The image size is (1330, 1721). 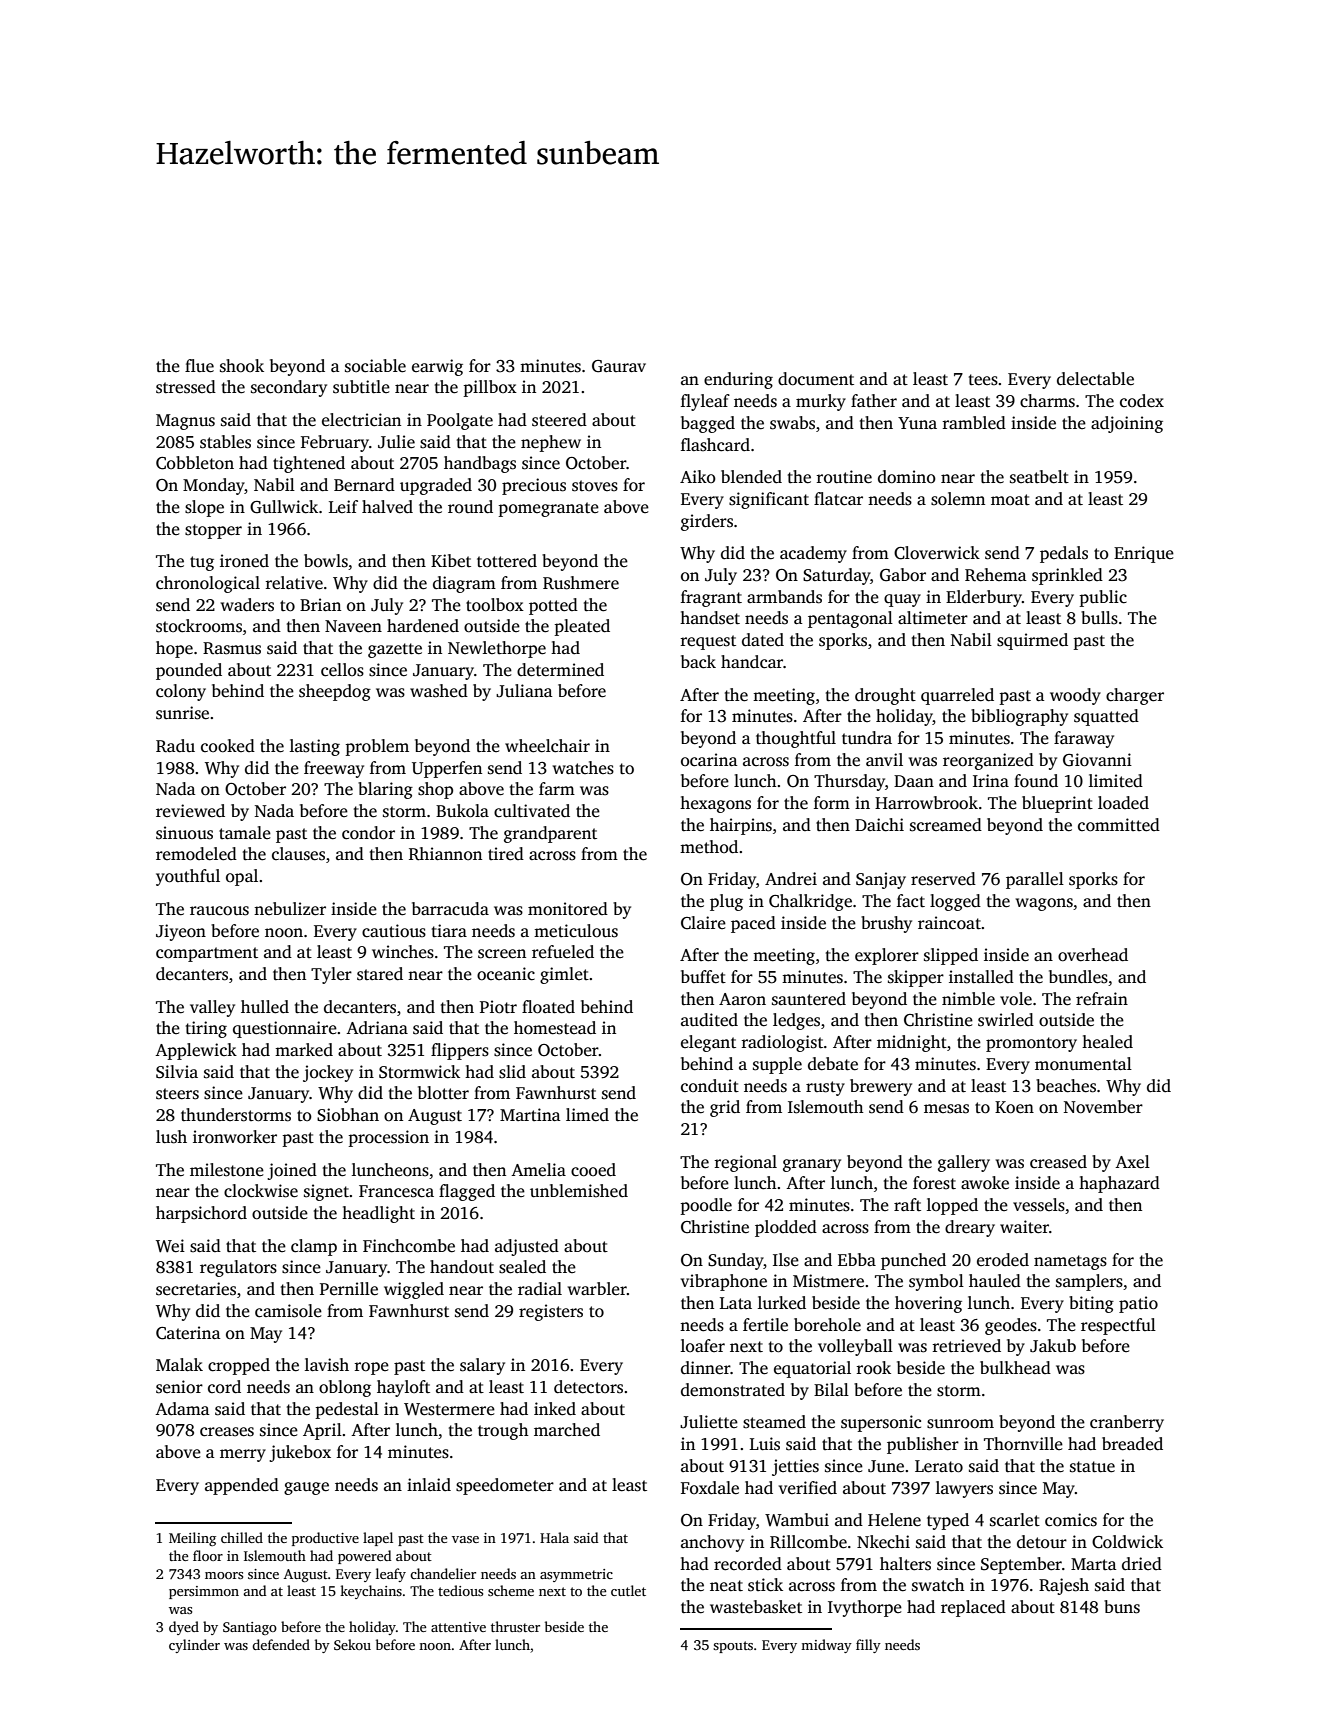 I want to click on quarreled, so click(x=957, y=696).
